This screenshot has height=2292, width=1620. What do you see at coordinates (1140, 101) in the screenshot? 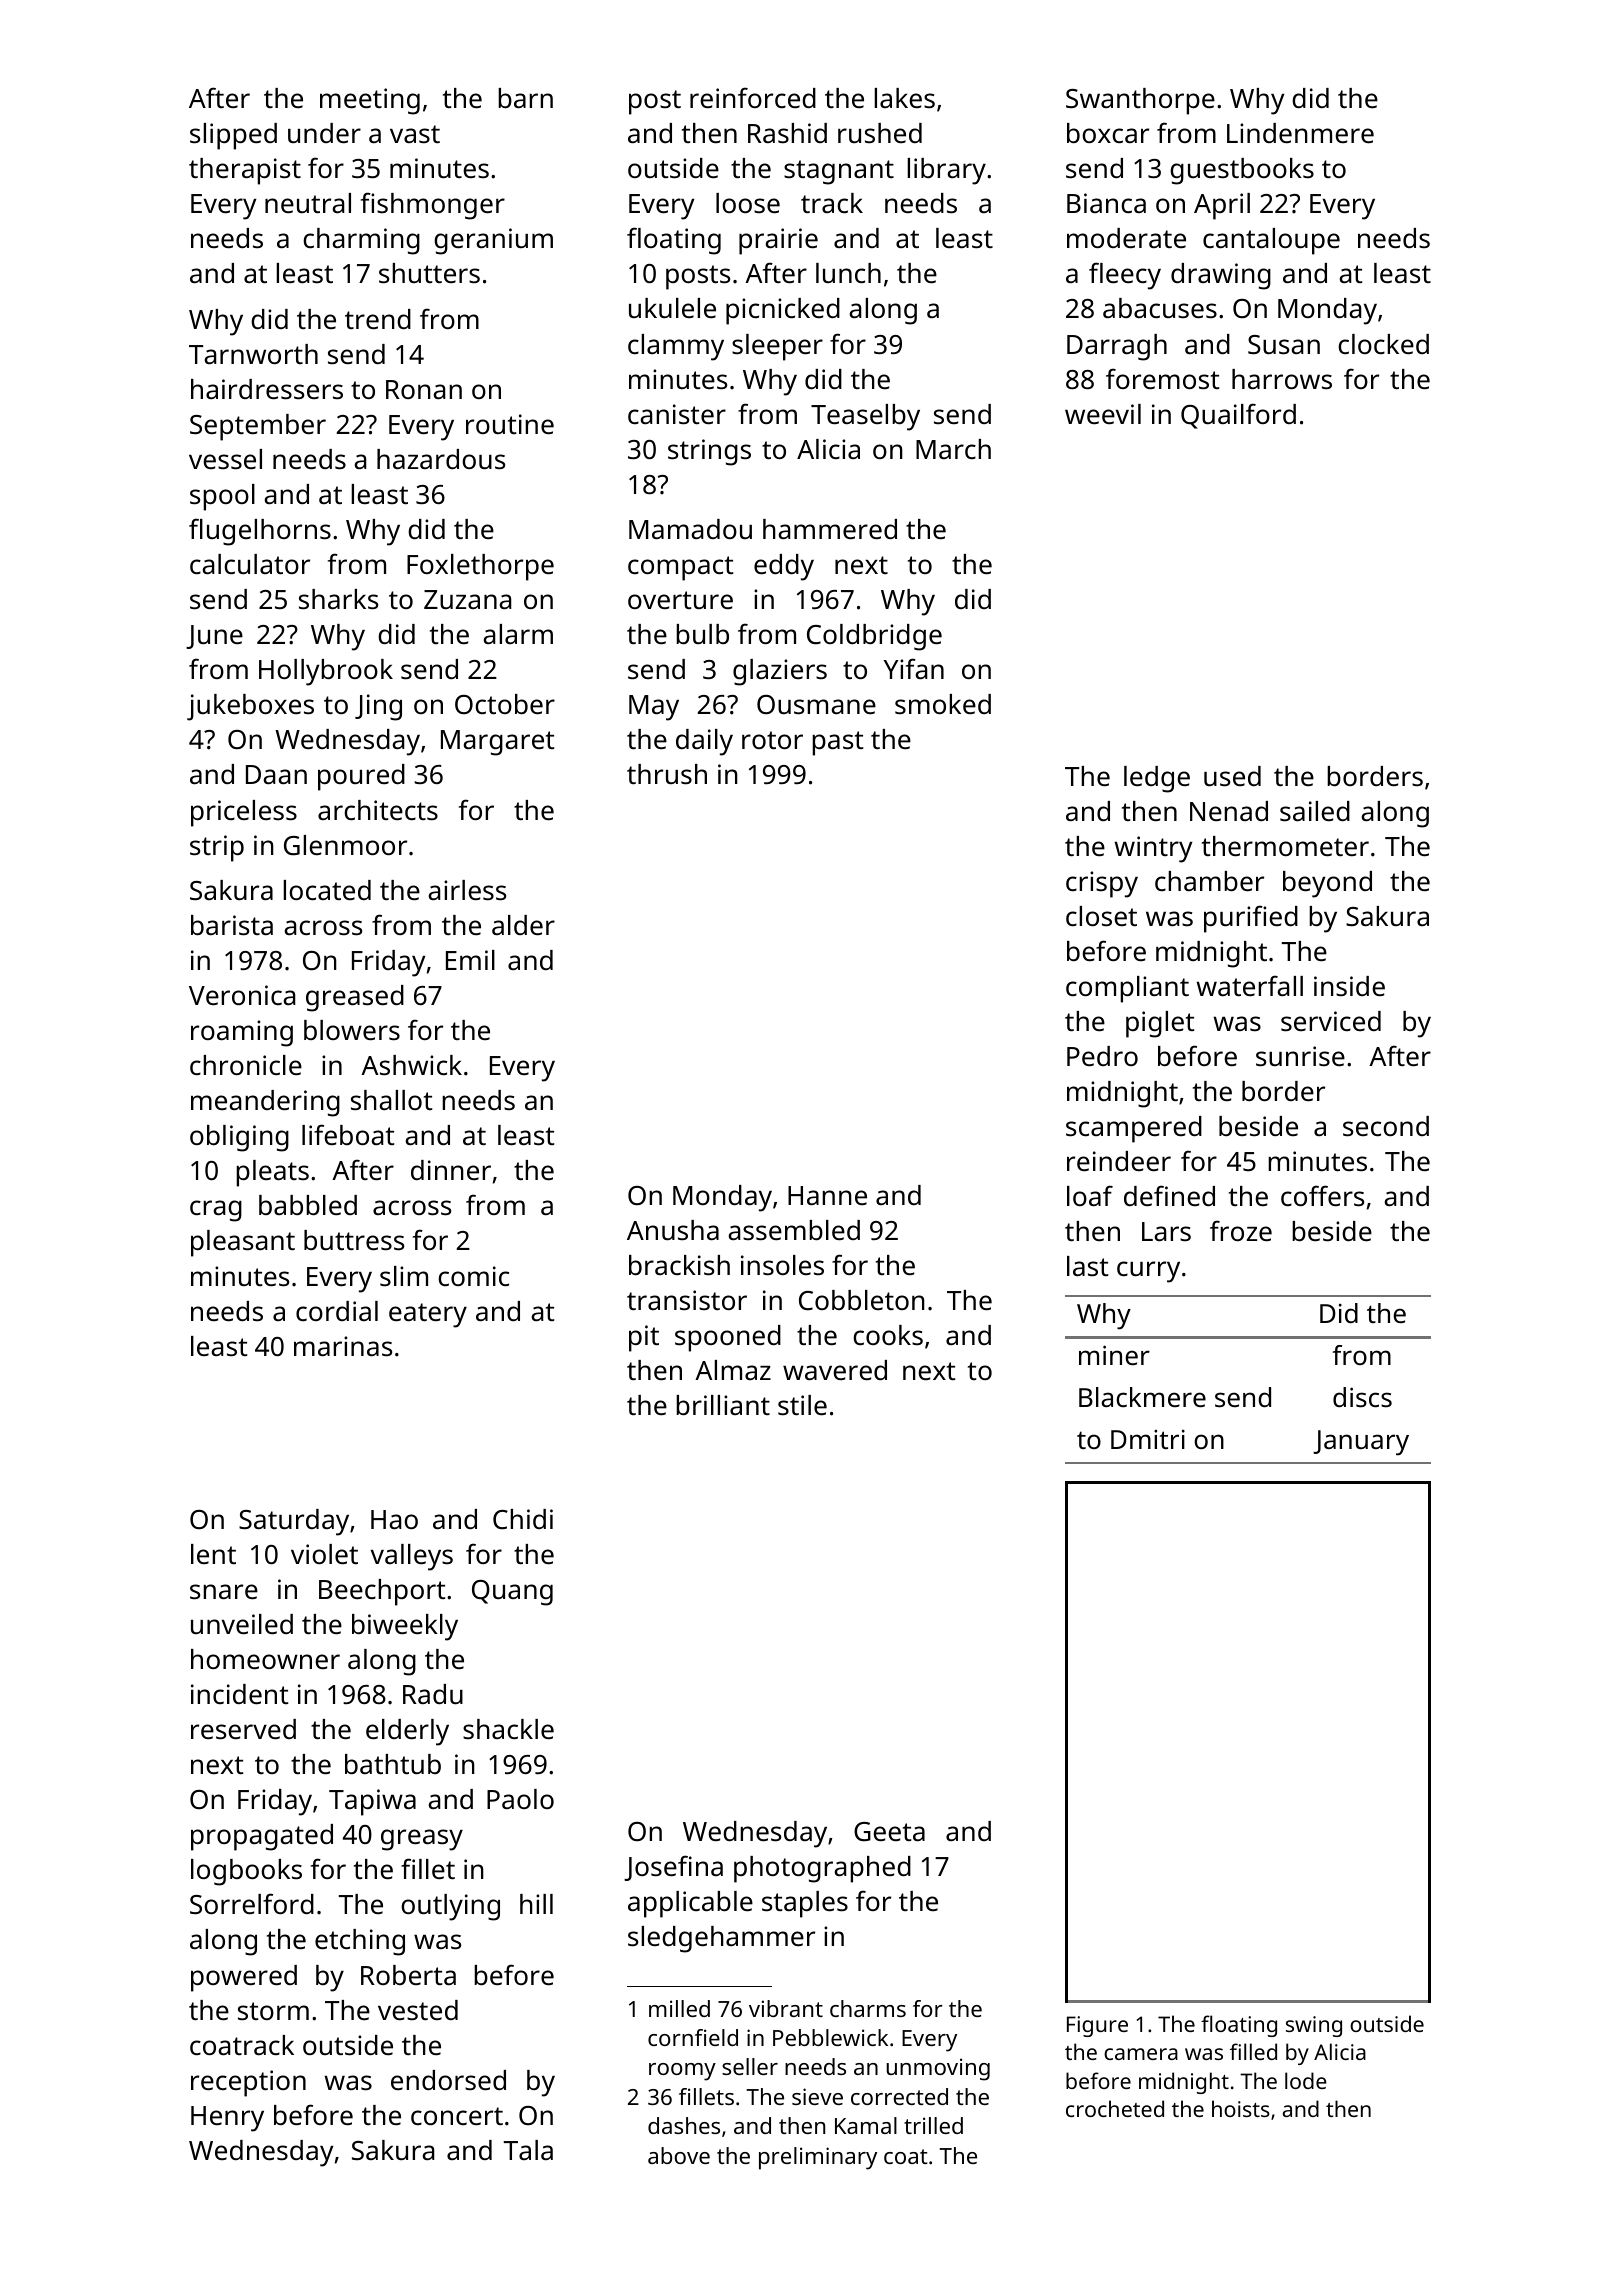
I see `Swanthorpe` at bounding box center [1140, 101].
